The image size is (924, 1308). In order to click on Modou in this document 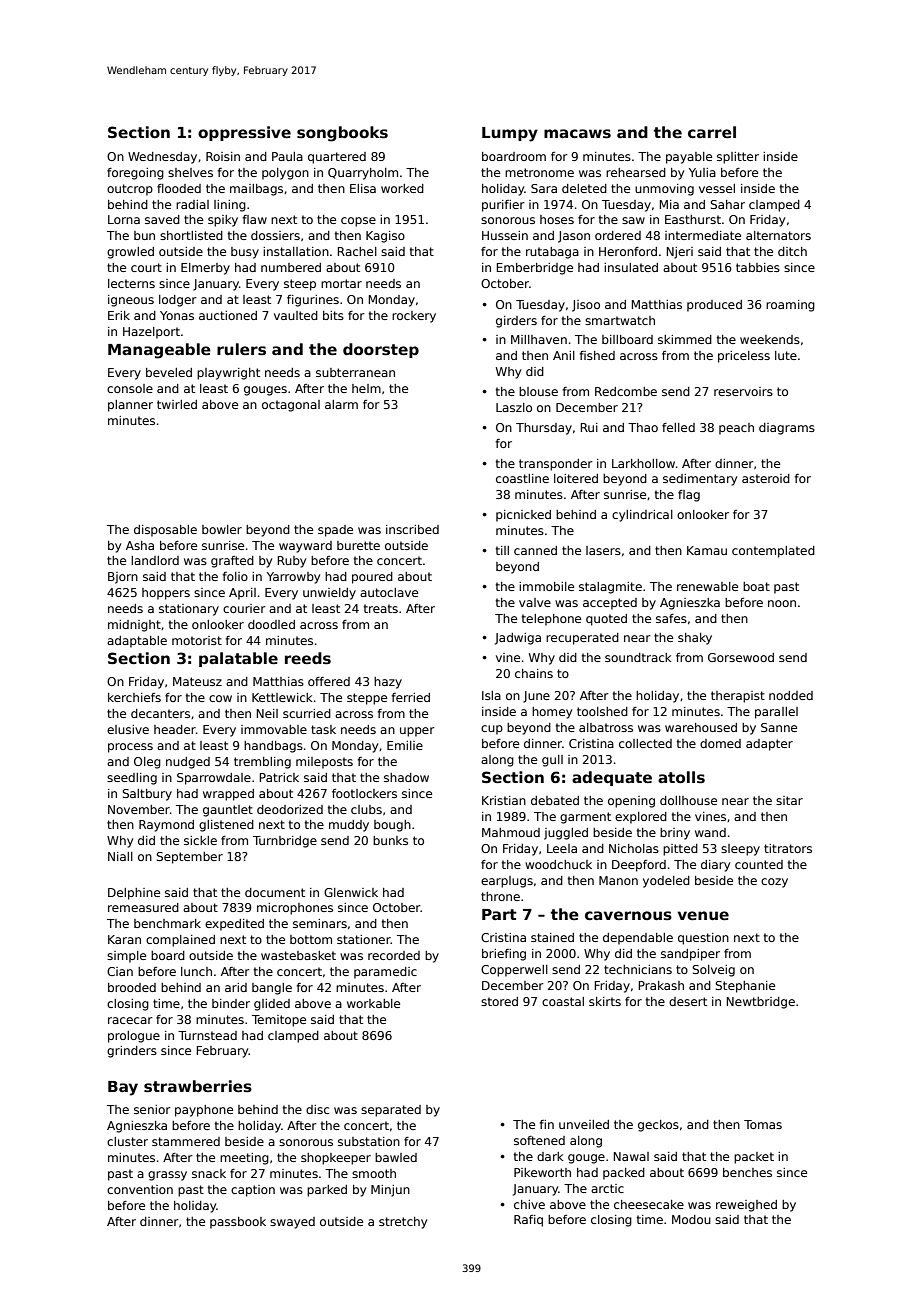, I will do `click(691, 1219)`.
